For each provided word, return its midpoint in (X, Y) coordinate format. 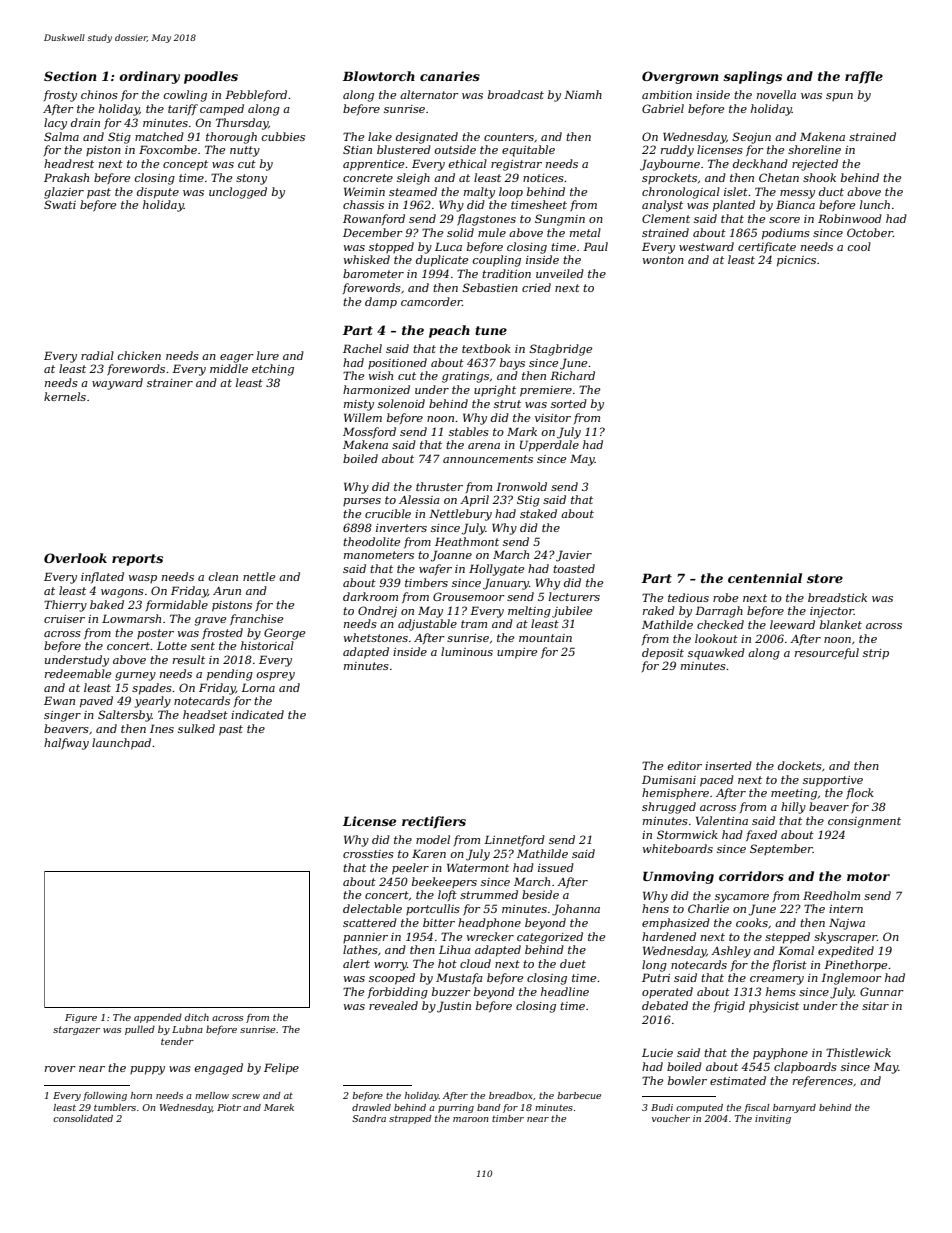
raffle (864, 77)
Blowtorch (379, 76)
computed (699, 1108)
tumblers (115, 1107)
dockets (800, 765)
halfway (66, 744)
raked (659, 610)
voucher (671, 1118)
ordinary (149, 77)
